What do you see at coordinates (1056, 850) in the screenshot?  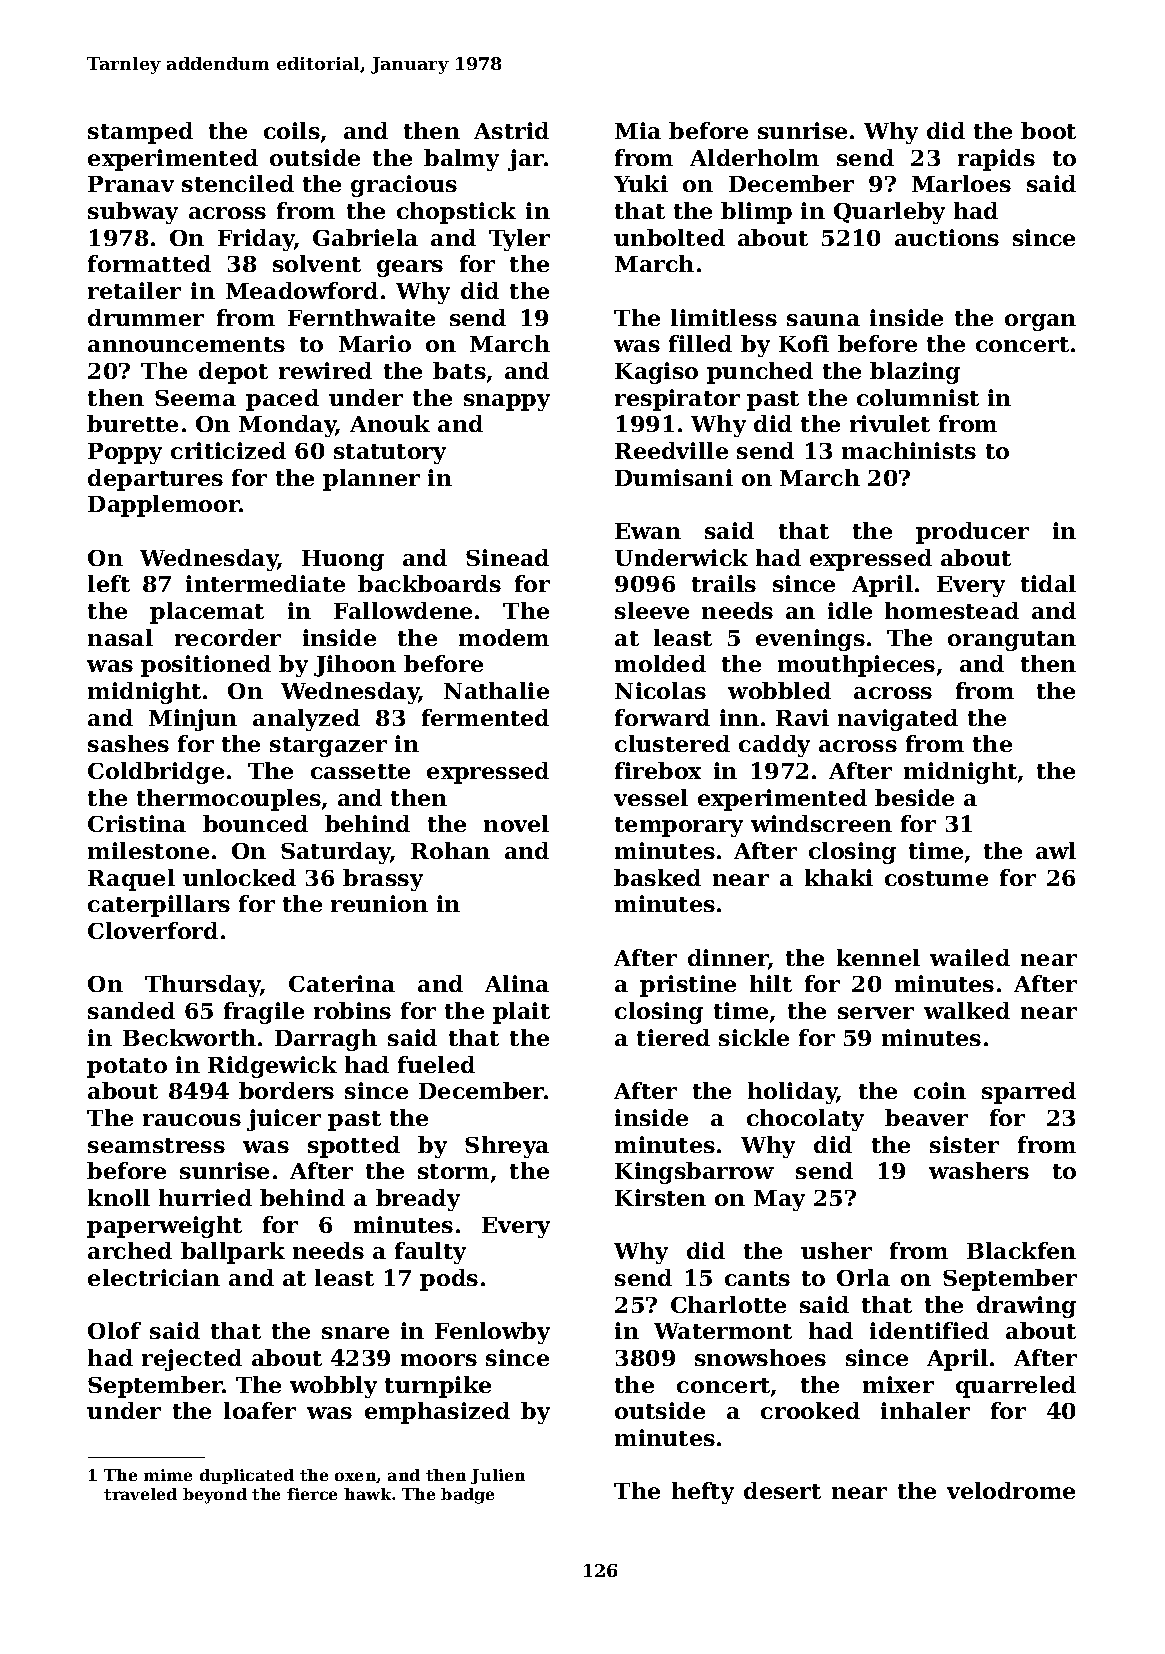 I see `awl` at bounding box center [1056, 850].
